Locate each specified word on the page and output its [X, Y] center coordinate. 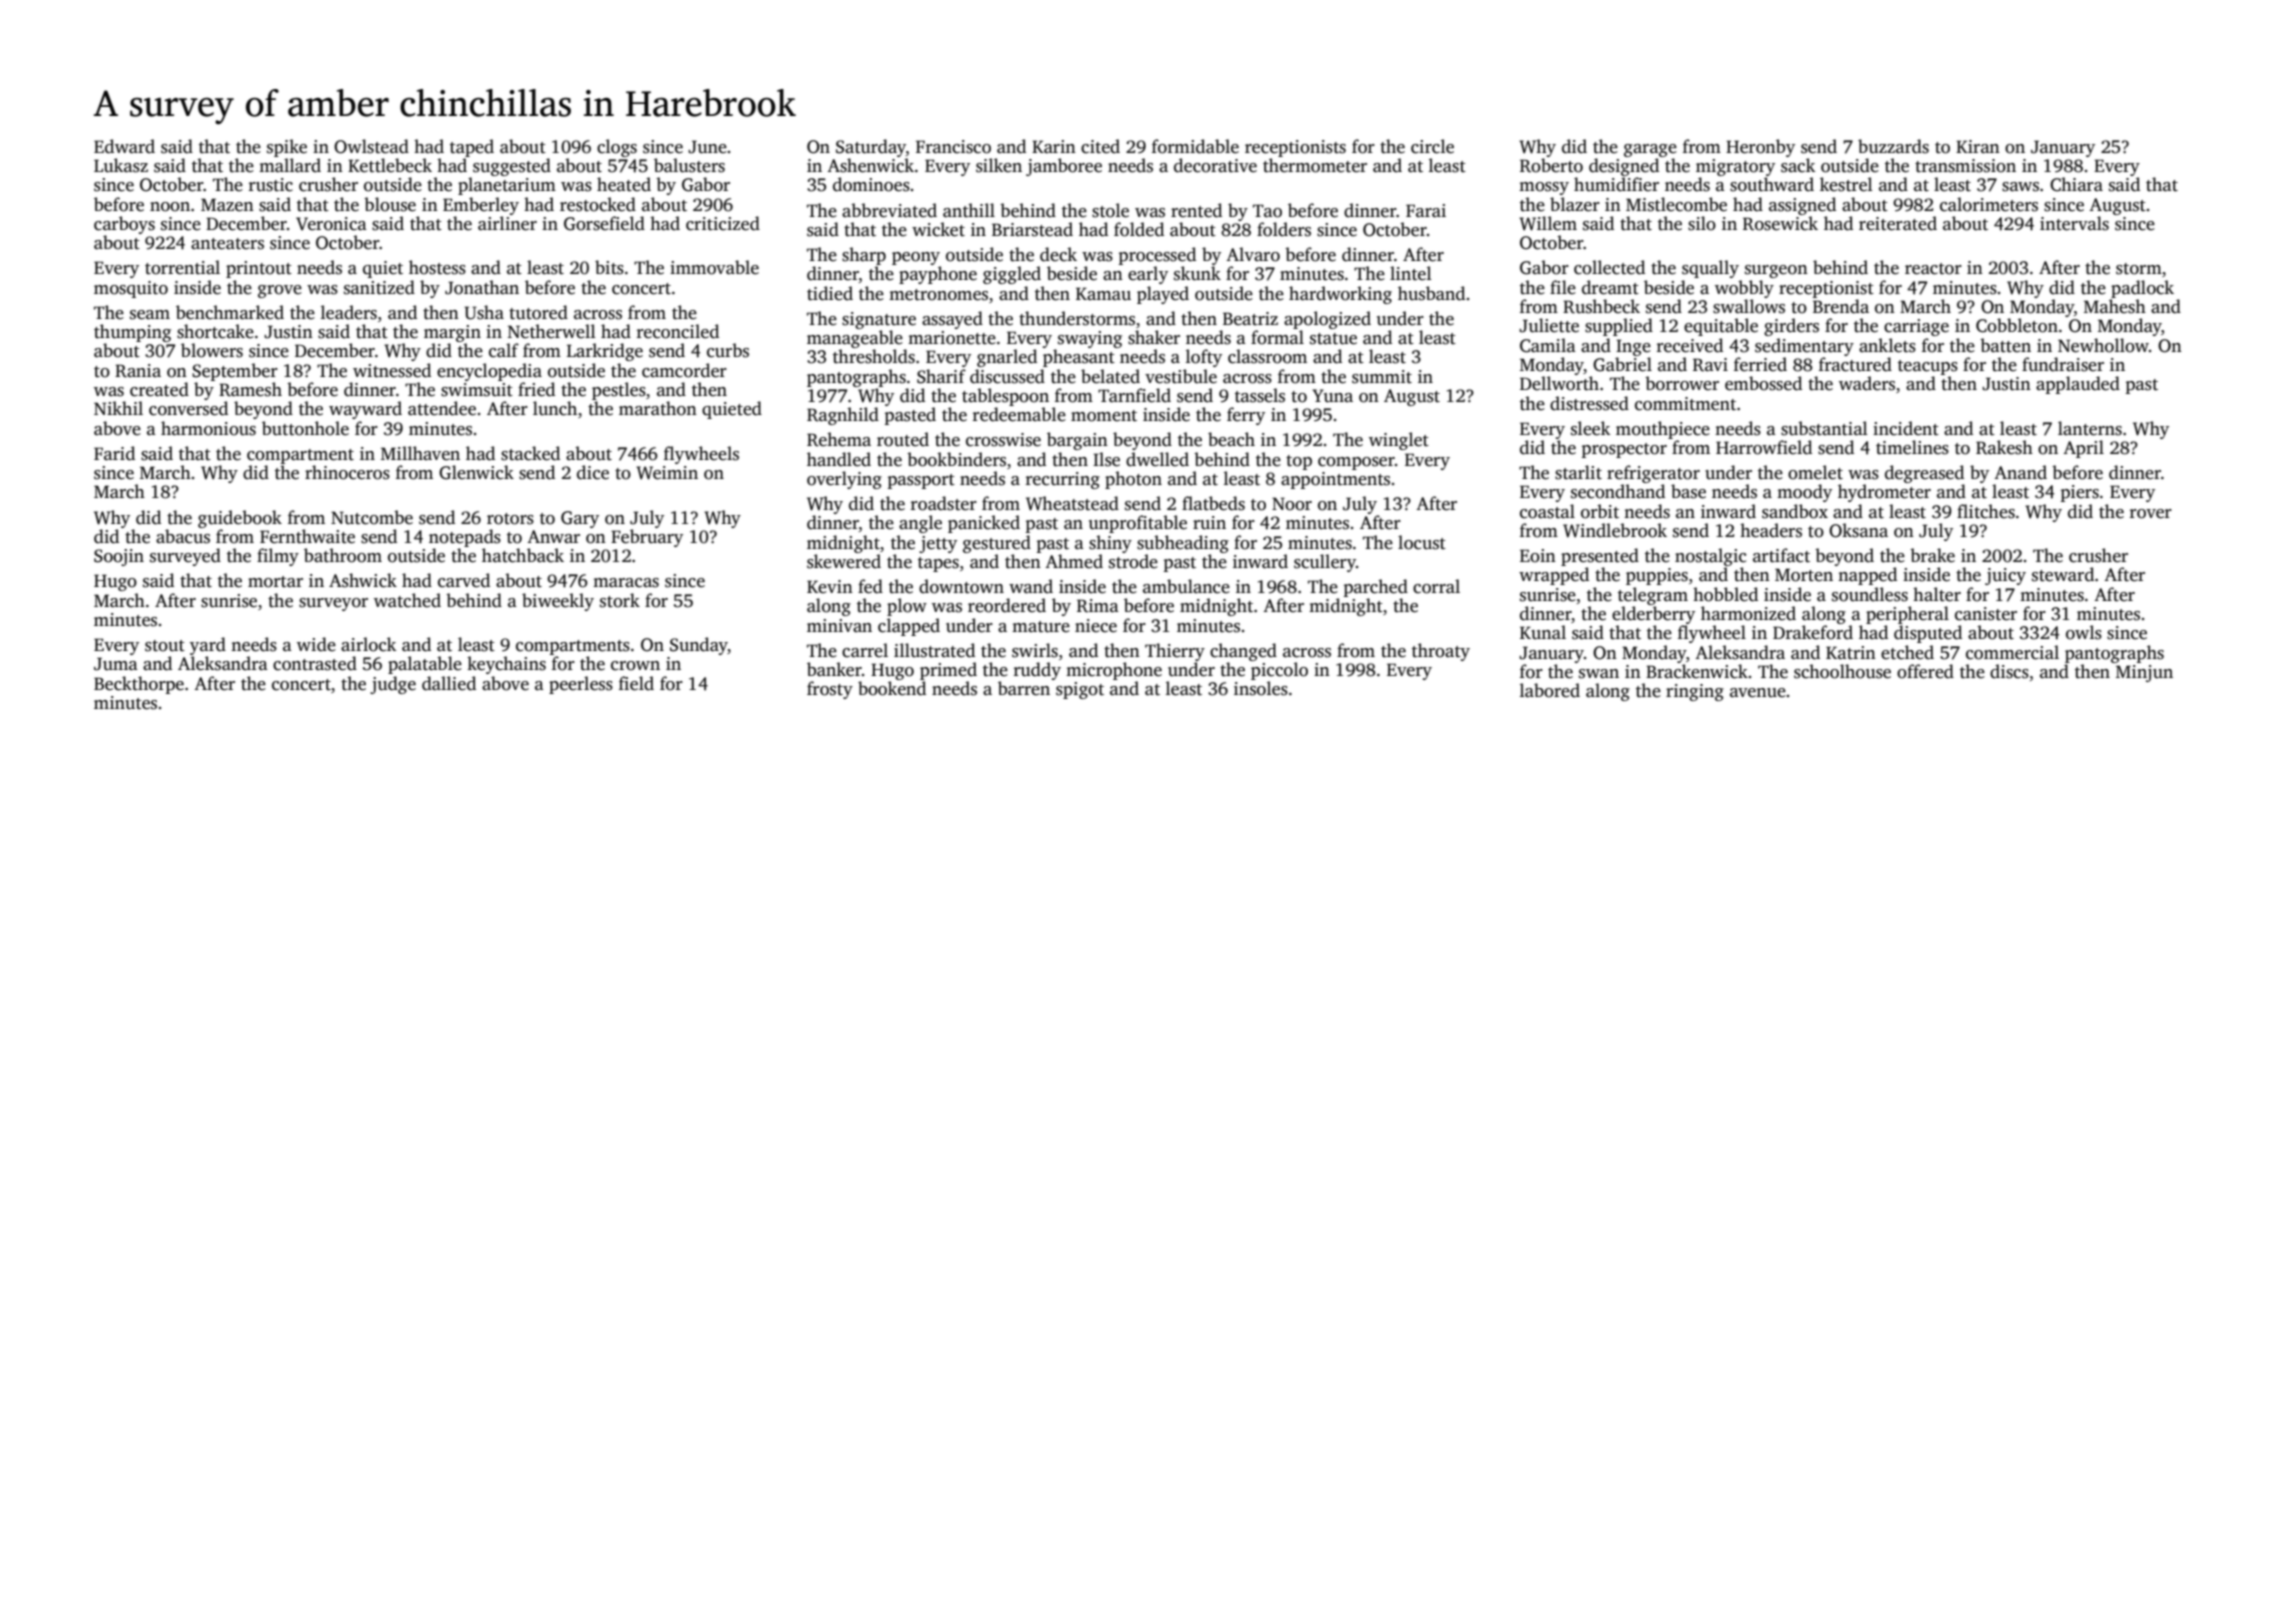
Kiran [1978, 146]
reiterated [1898, 223]
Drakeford [1813, 632]
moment [1104, 416]
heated [624, 184]
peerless [581, 685]
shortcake [215, 331]
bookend [892, 688]
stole [1110, 210]
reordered [1007, 605]
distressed [1589, 403]
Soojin [119, 557]
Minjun [2144, 673]
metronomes [938, 295]
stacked [530, 453]
